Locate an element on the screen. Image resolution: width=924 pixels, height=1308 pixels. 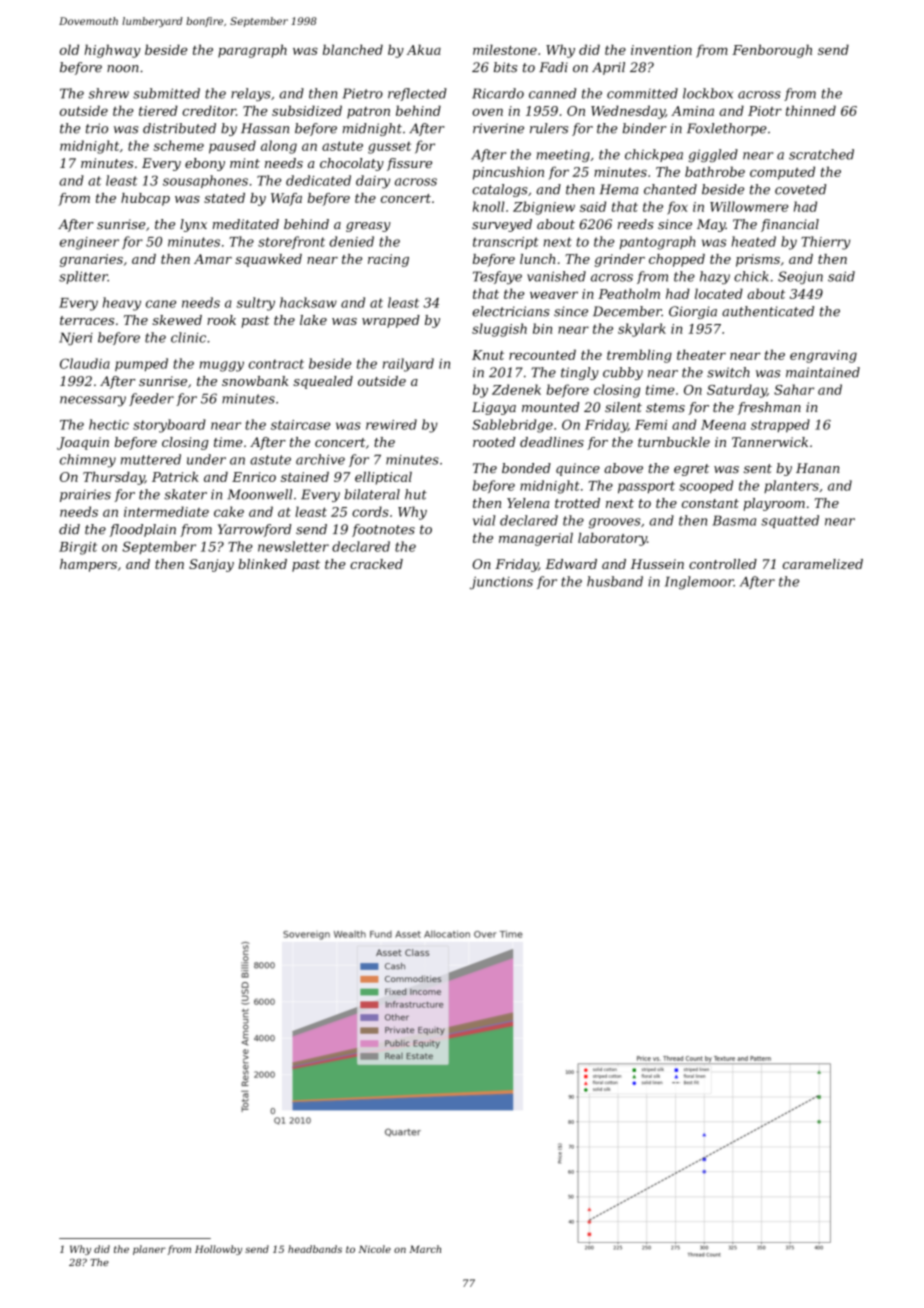
old is located at coordinates (69, 49).
